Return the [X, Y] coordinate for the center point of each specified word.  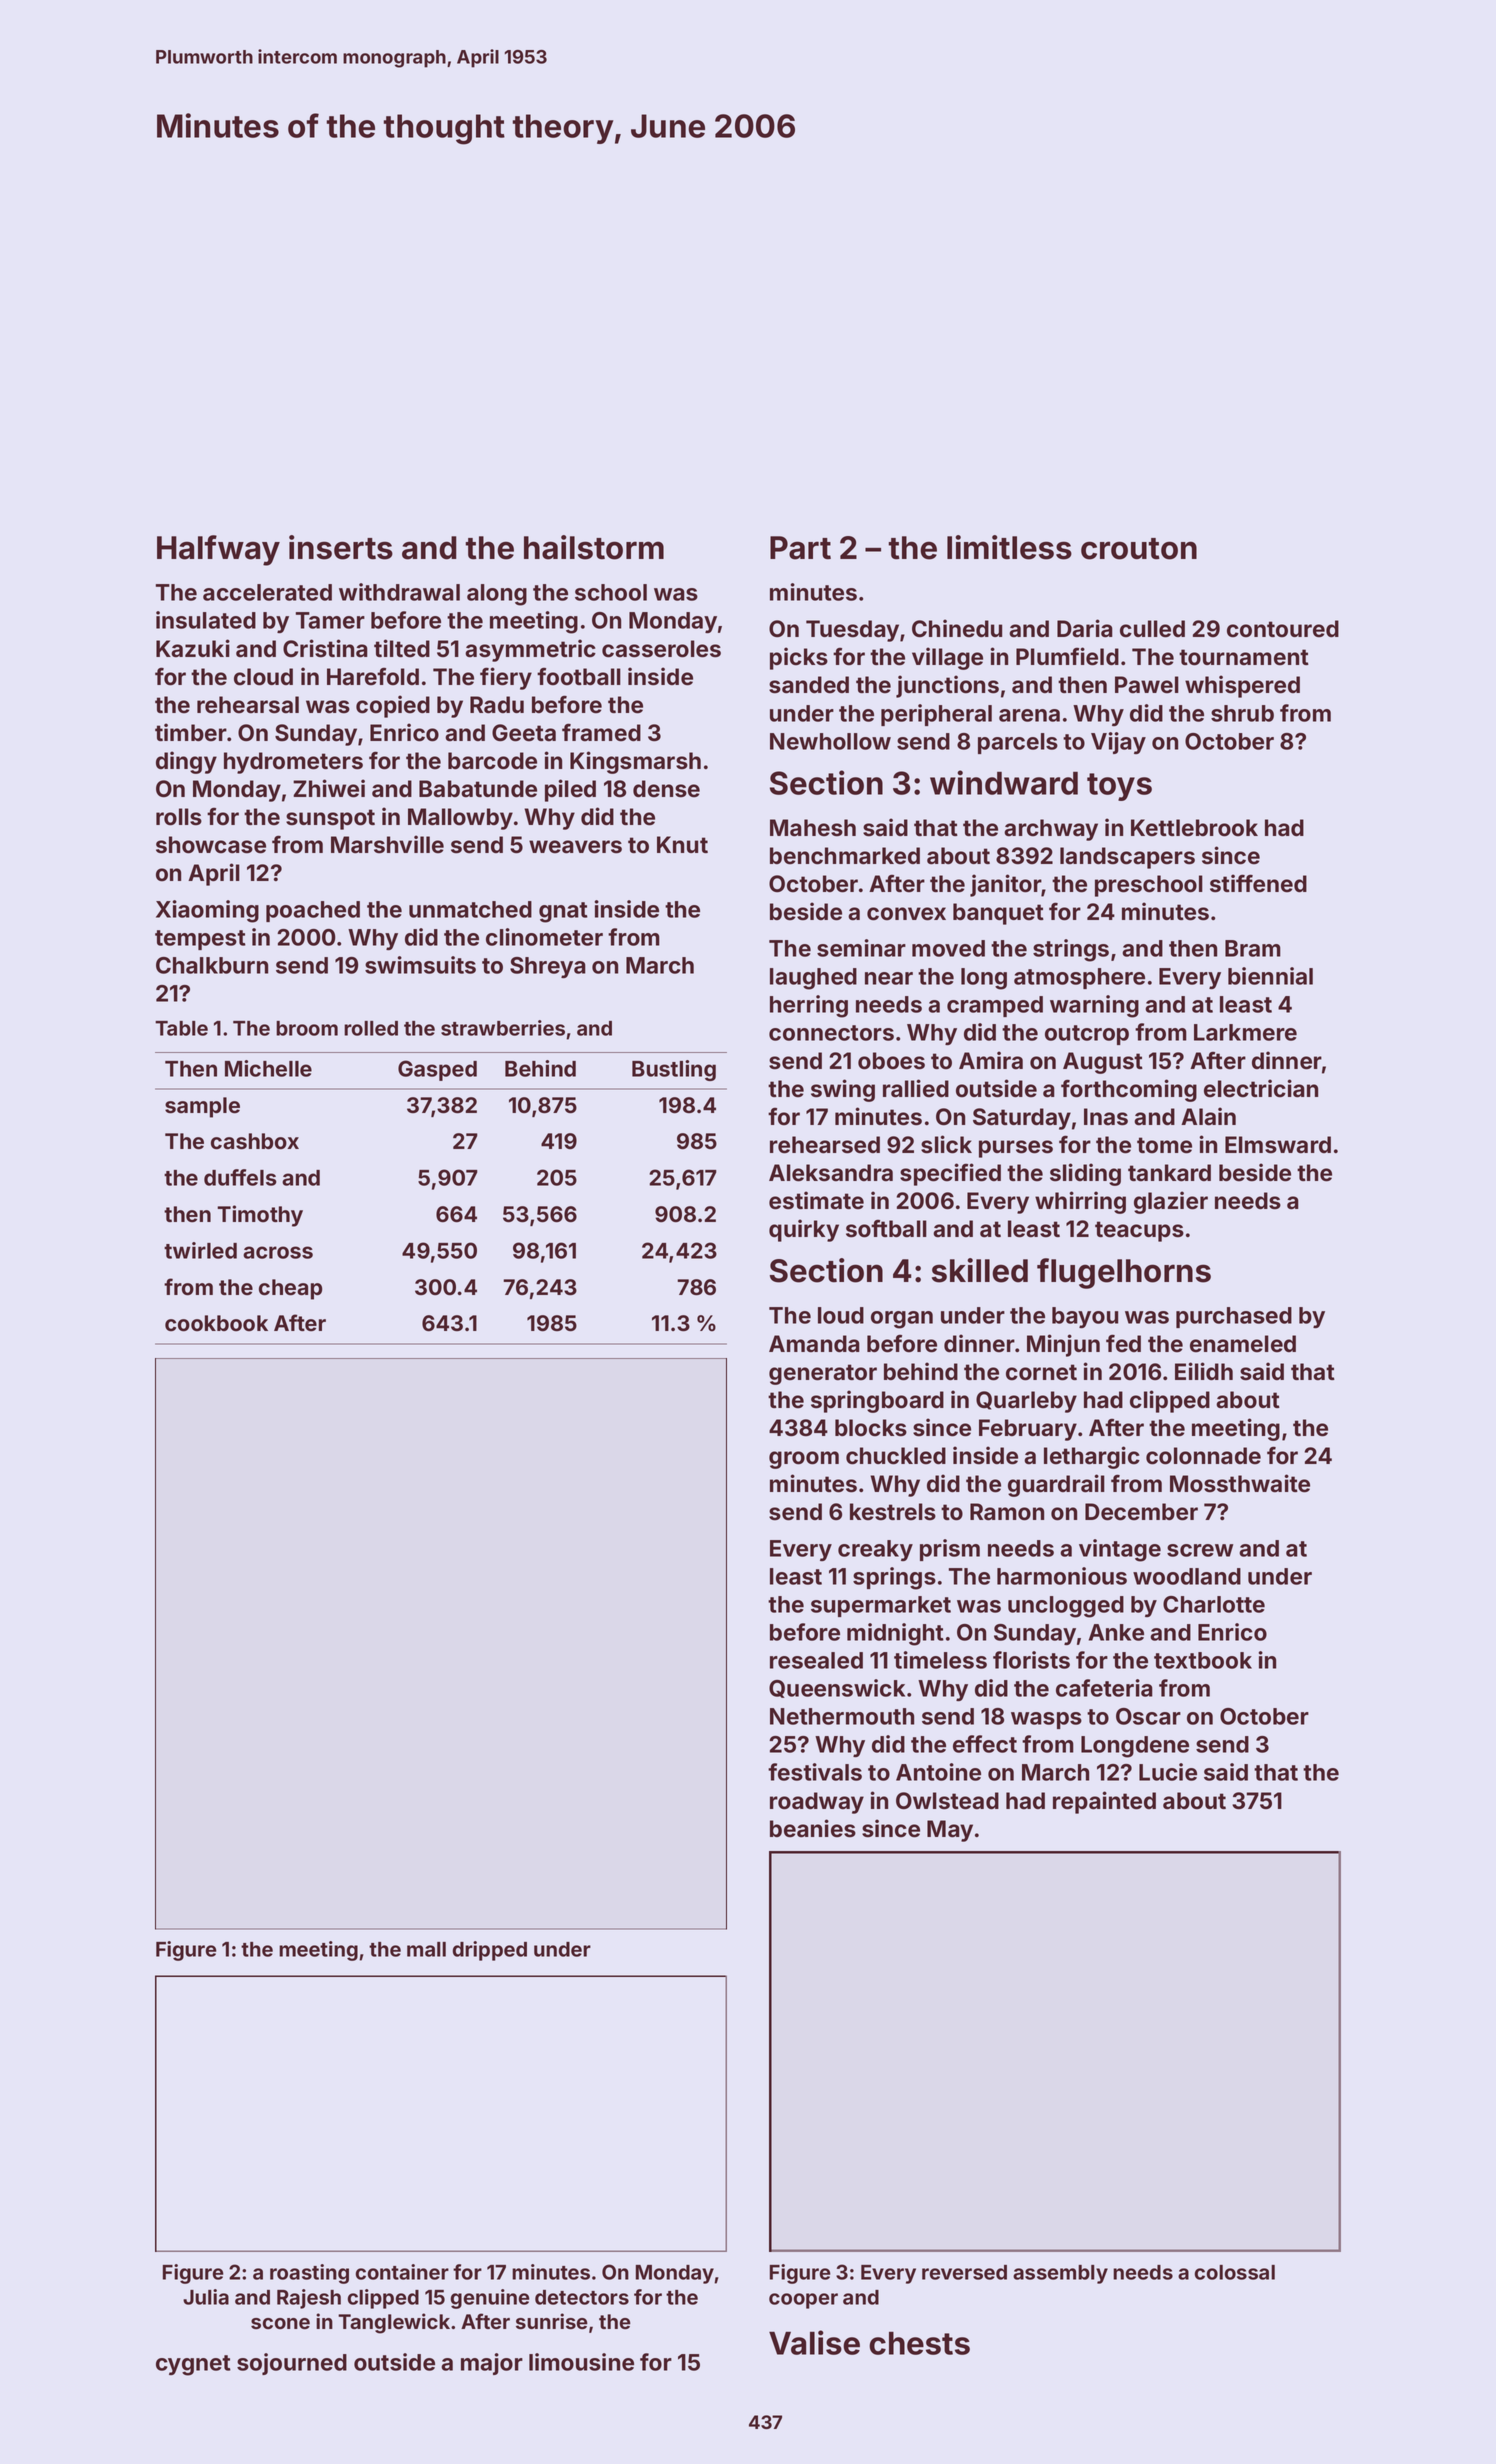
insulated [206, 620]
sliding [1085, 1174]
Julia [206, 2297]
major [492, 2364]
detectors [582, 2297]
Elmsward [1278, 1145]
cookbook [216, 1323]
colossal [1235, 2272]
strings [1071, 950]
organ [902, 1320]
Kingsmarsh [635, 762]
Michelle [268, 1068]
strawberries [503, 1028]
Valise [814, 2342]
